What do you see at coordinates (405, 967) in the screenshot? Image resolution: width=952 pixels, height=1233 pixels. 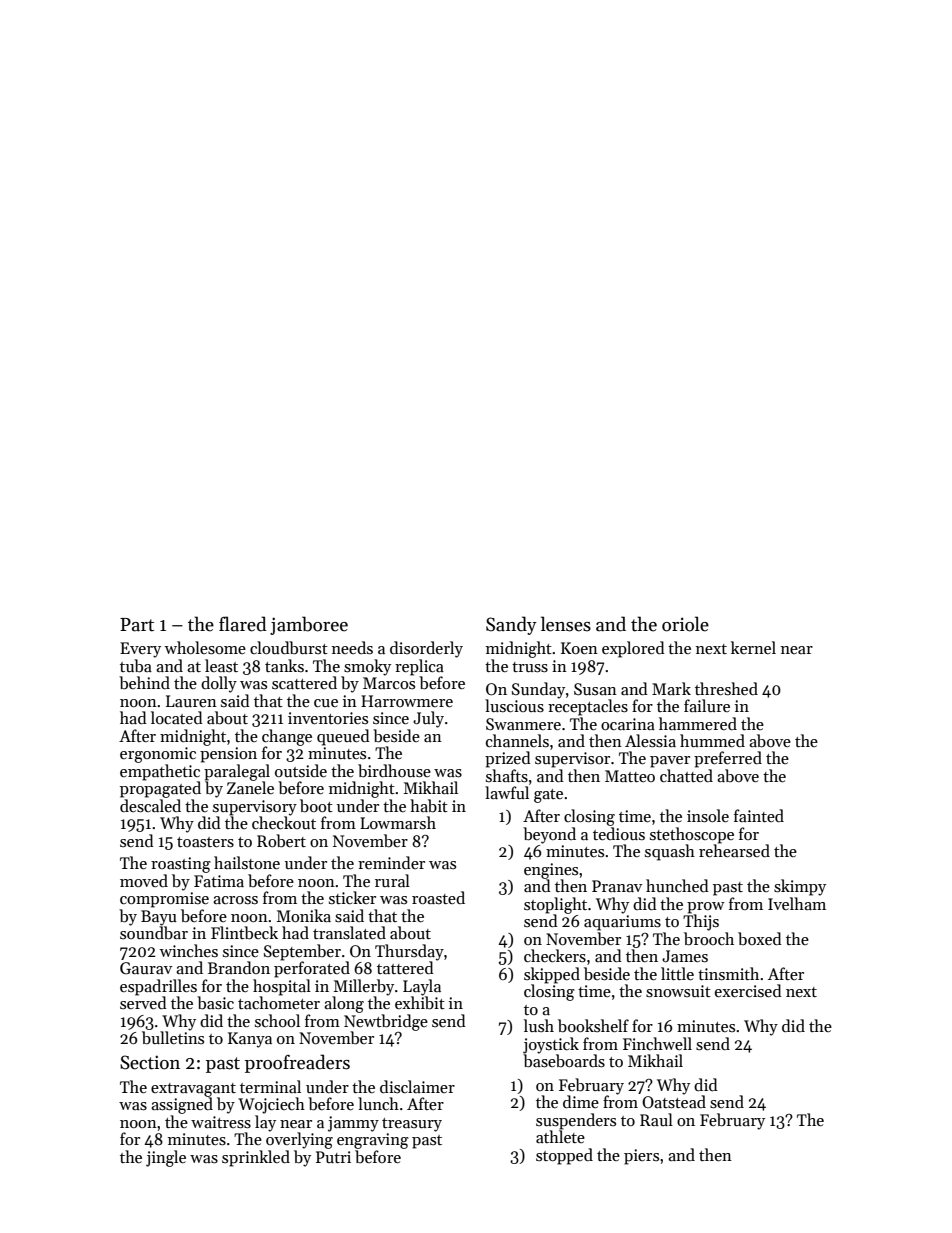 I see `tattered` at bounding box center [405, 967].
